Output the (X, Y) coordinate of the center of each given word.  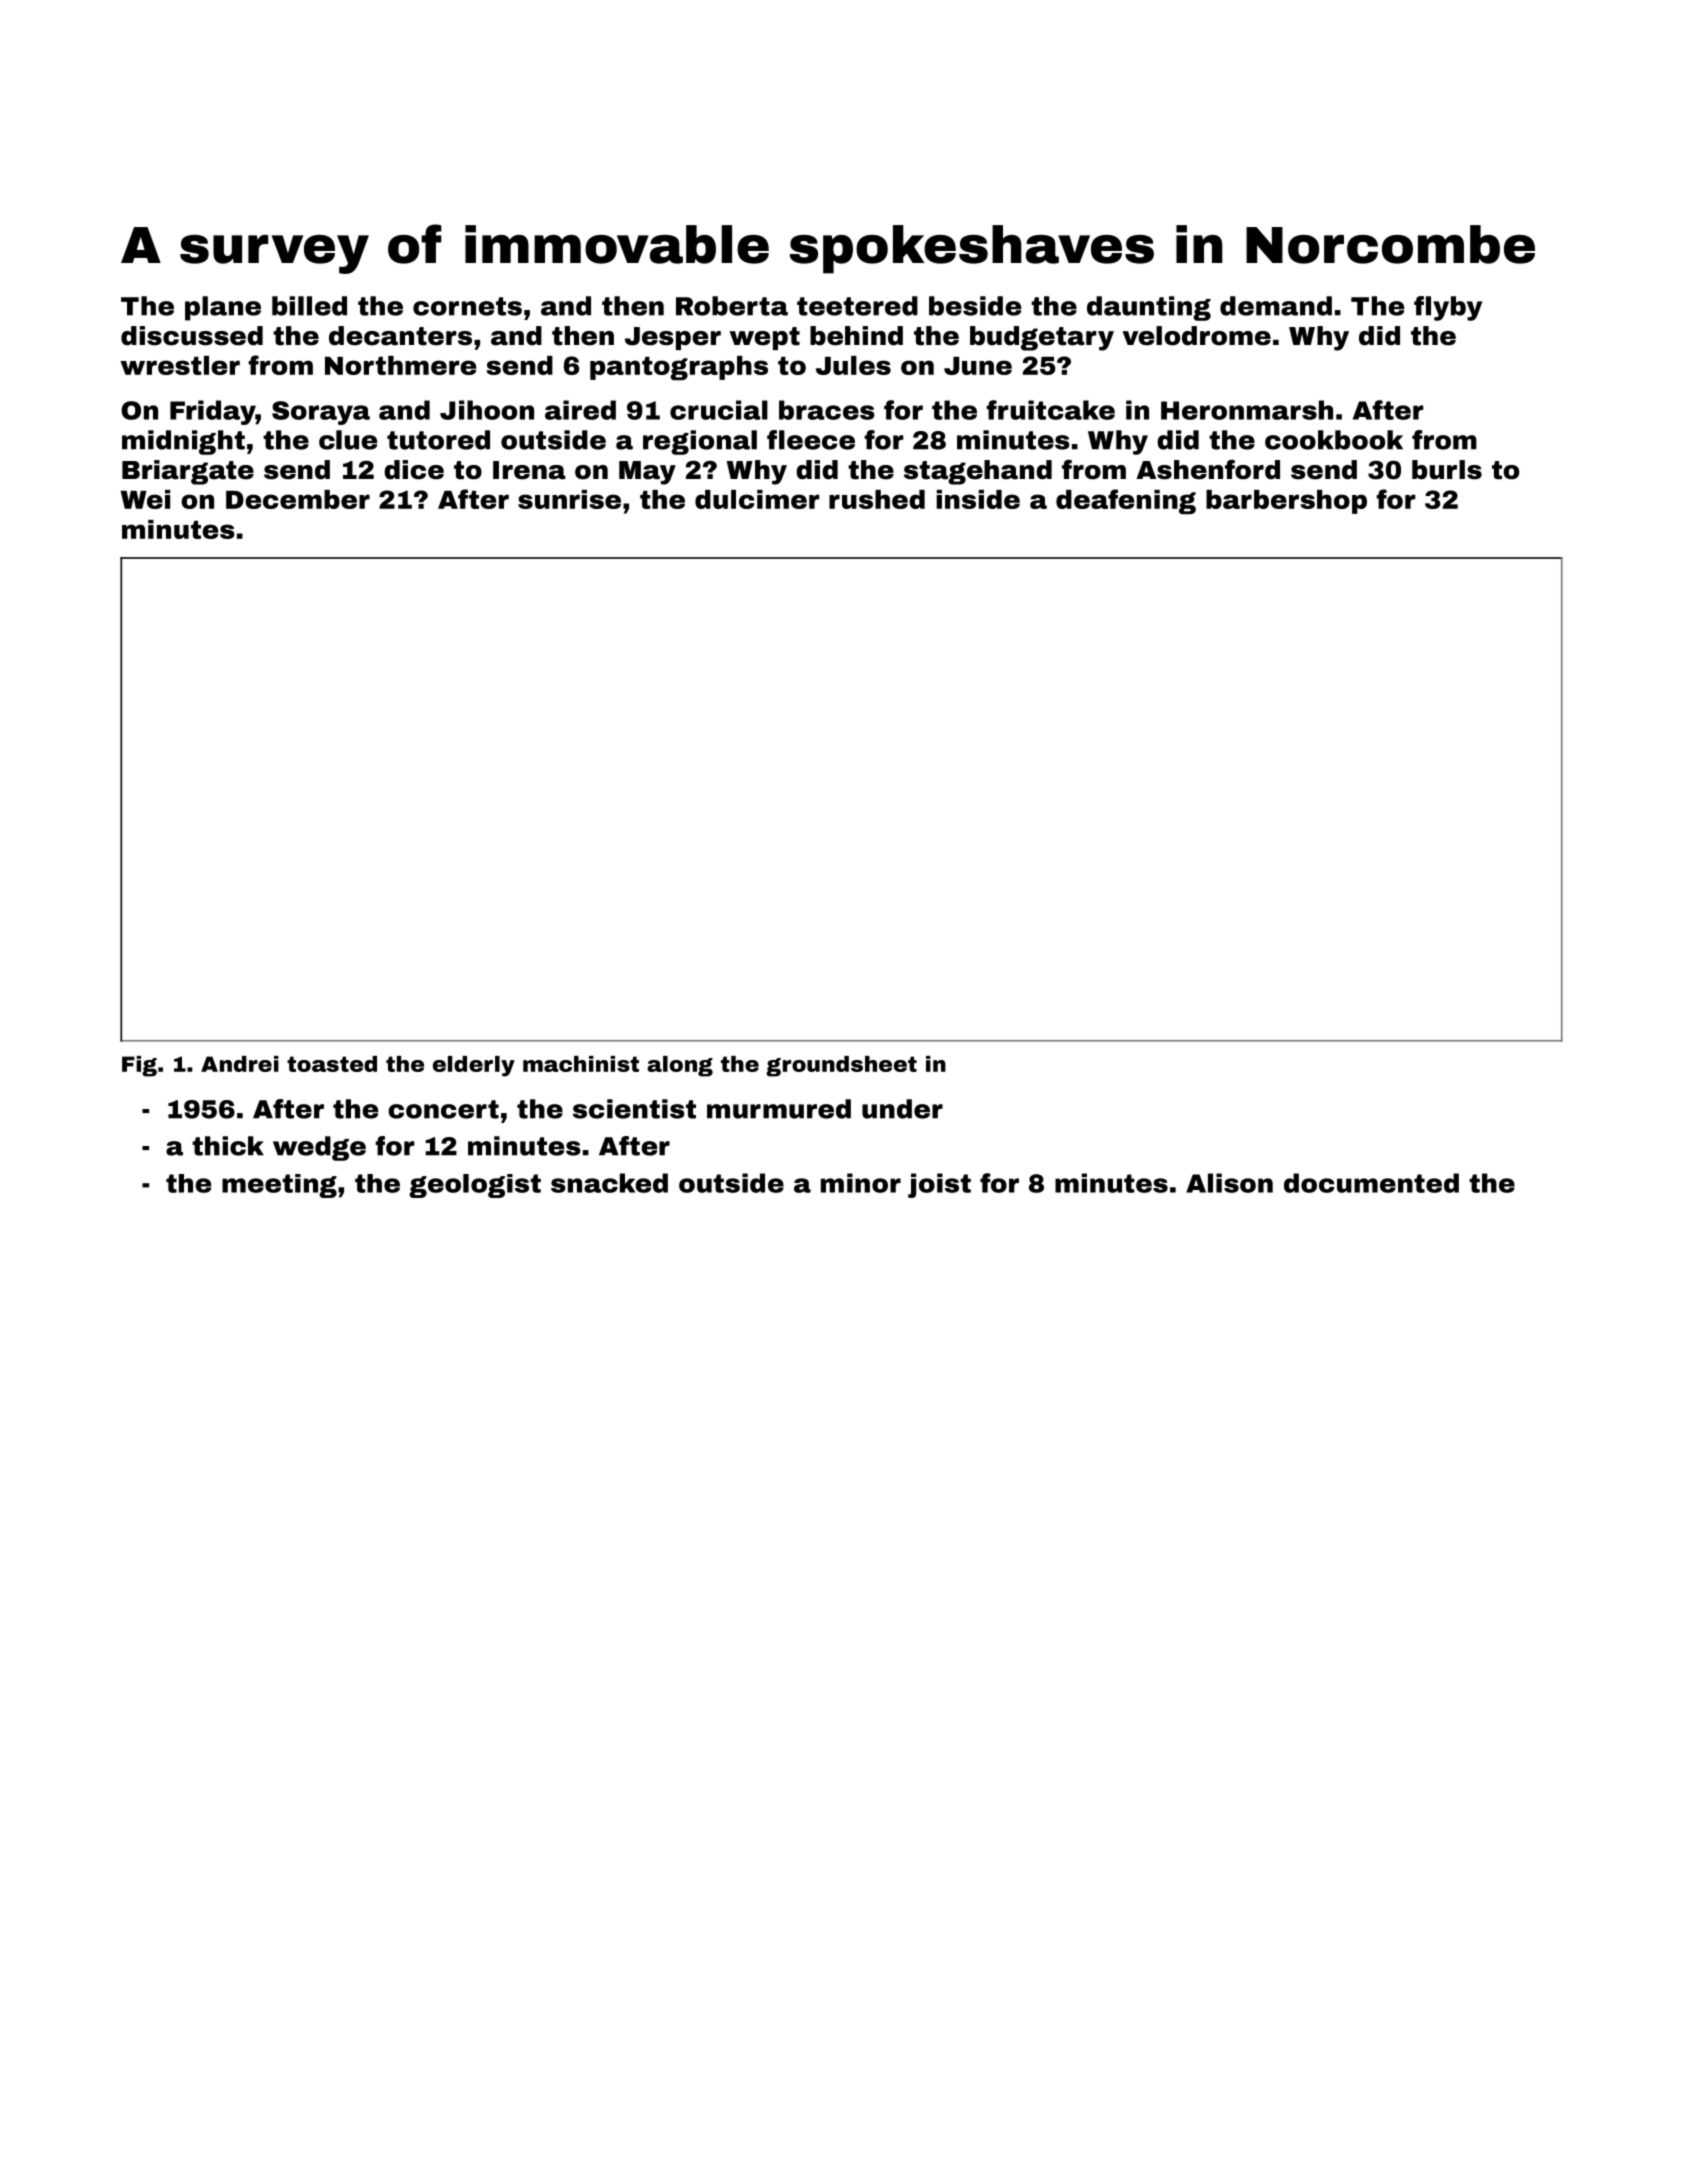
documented (1371, 1183)
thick (228, 1146)
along (680, 1066)
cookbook (1334, 440)
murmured (779, 1109)
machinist (581, 1064)
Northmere (400, 365)
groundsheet (841, 1066)
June (978, 366)
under (902, 1109)
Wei (145, 499)
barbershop (1286, 502)
